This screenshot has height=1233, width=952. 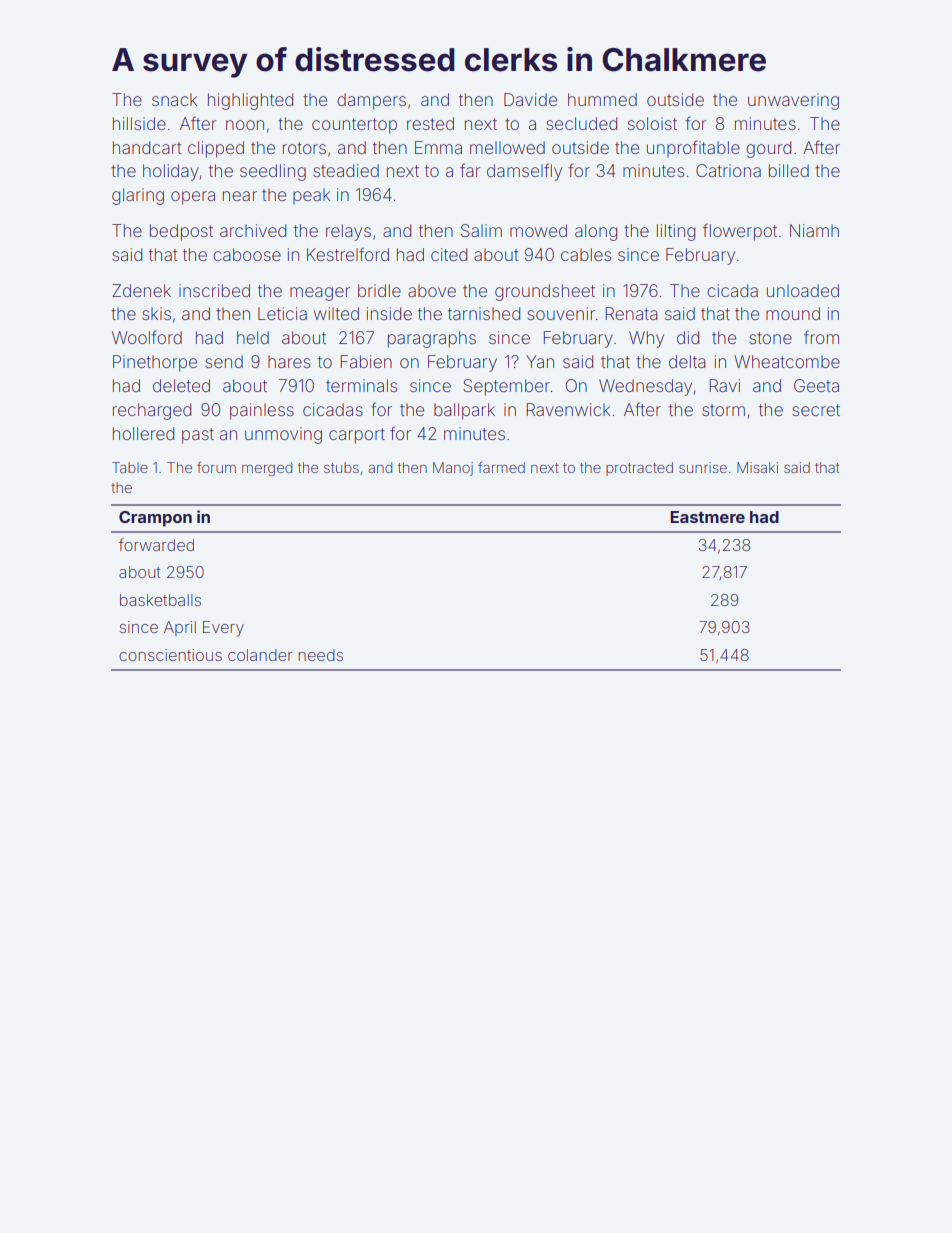 What do you see at coordinates (346, 170) in the screenshot?
I see `steadied` at bounding box center [346, 170].
